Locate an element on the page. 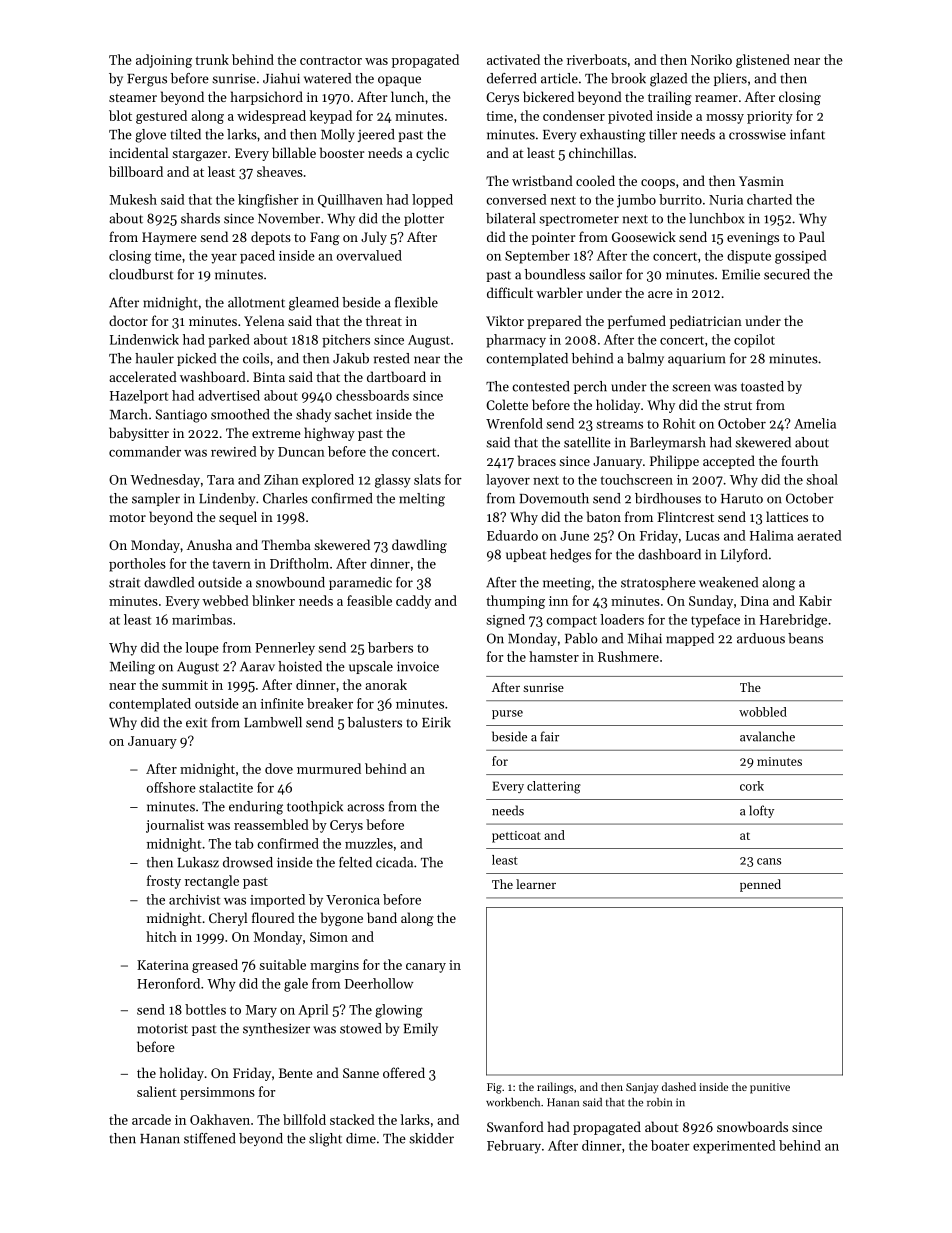  wobbled is located at coordinates (763, 712).
